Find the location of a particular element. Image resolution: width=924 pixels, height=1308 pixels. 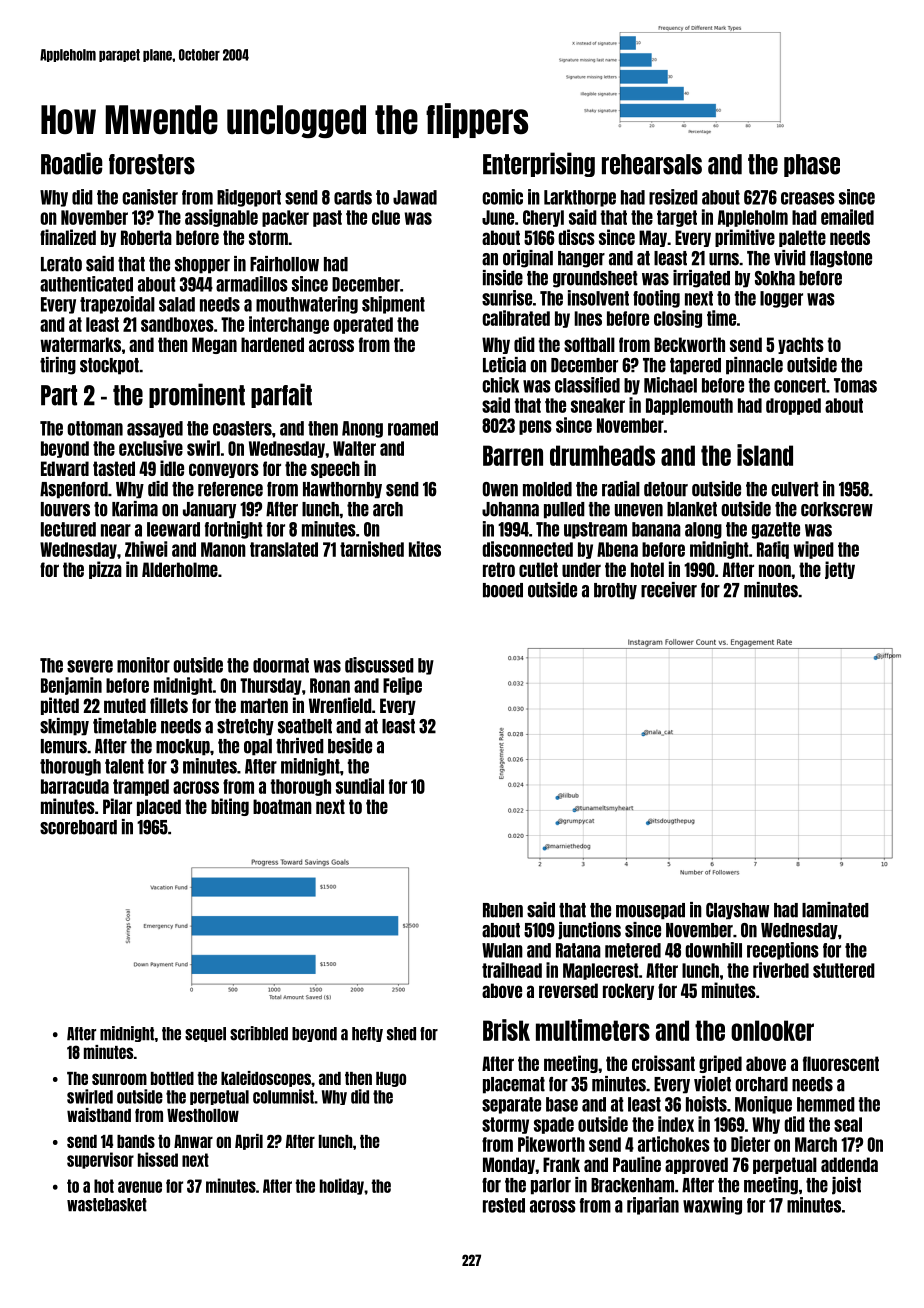

waxwing is located at coordinates (712, 1206).
